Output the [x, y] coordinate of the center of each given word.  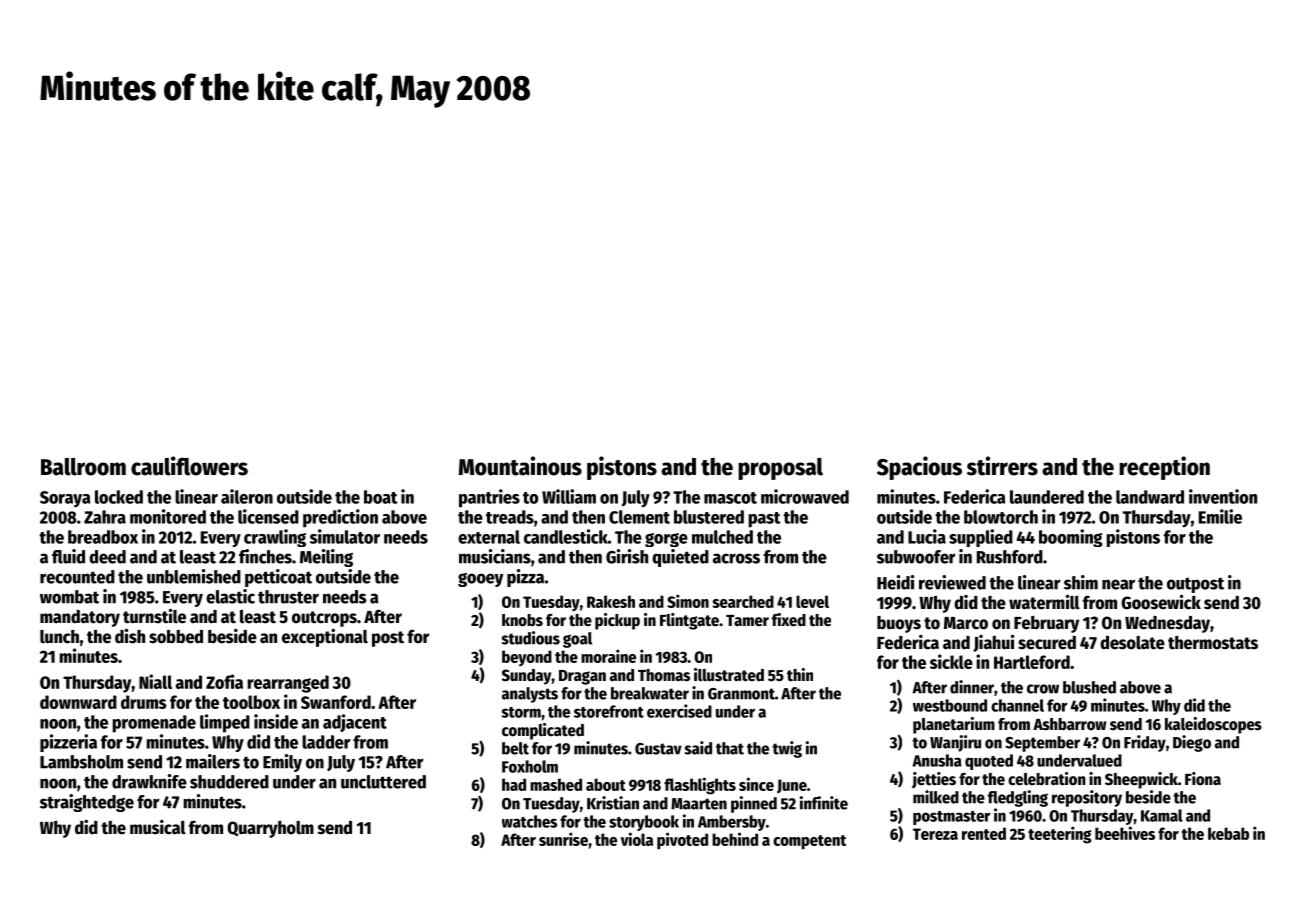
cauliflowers [189, 466]
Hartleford [1032, 662]
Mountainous [520, 466]
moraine [608, 656]
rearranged [288, 684]
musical [158, 827]
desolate [1132, 643]
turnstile [154, 616]
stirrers [1002, 466]
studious [531, 638]
